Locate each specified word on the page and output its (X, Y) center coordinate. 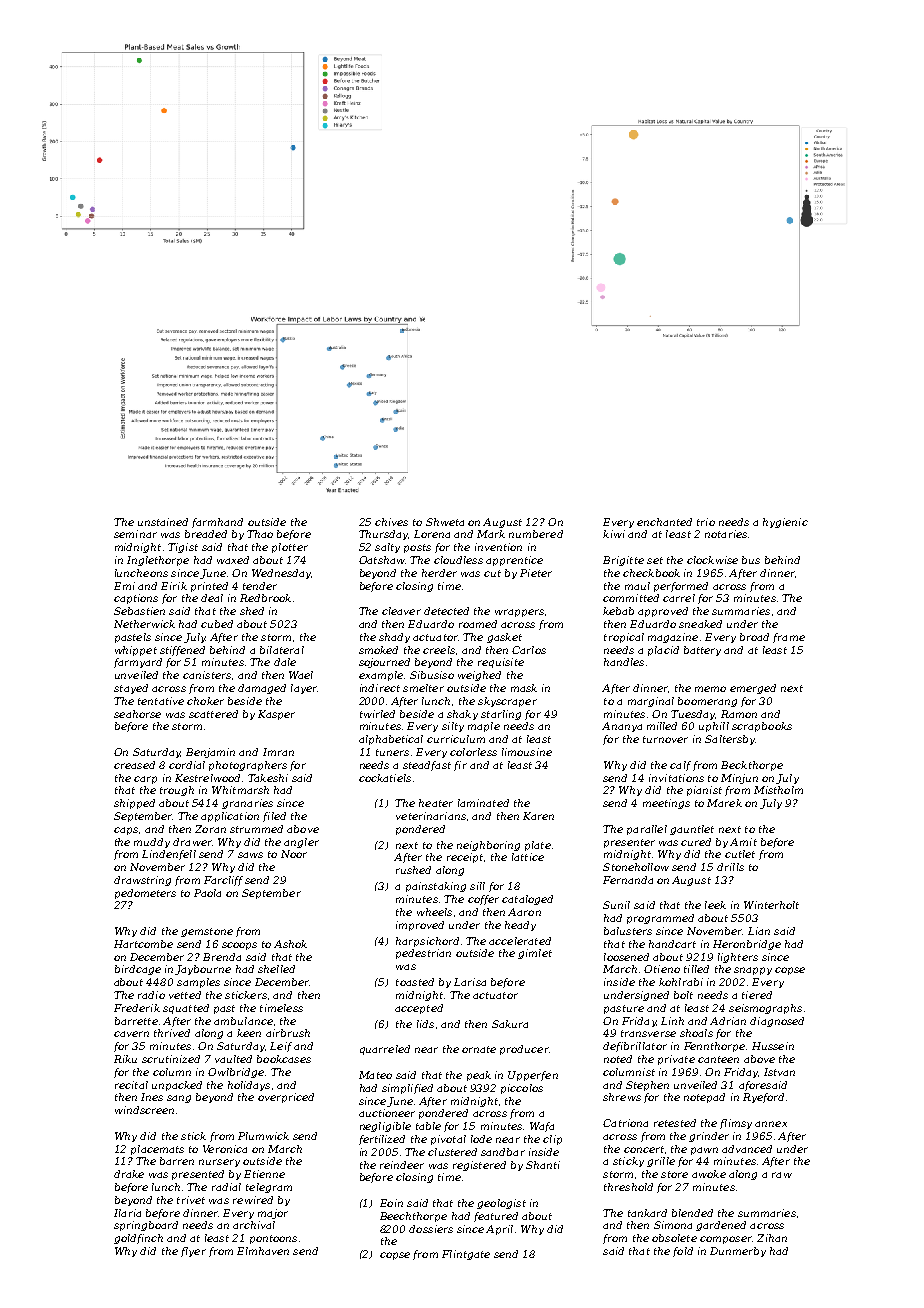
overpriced (286, 1098)
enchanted (664, 522)
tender (260, 586)
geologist (501, 1204)
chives (391, 522)
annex (771, 1124)
